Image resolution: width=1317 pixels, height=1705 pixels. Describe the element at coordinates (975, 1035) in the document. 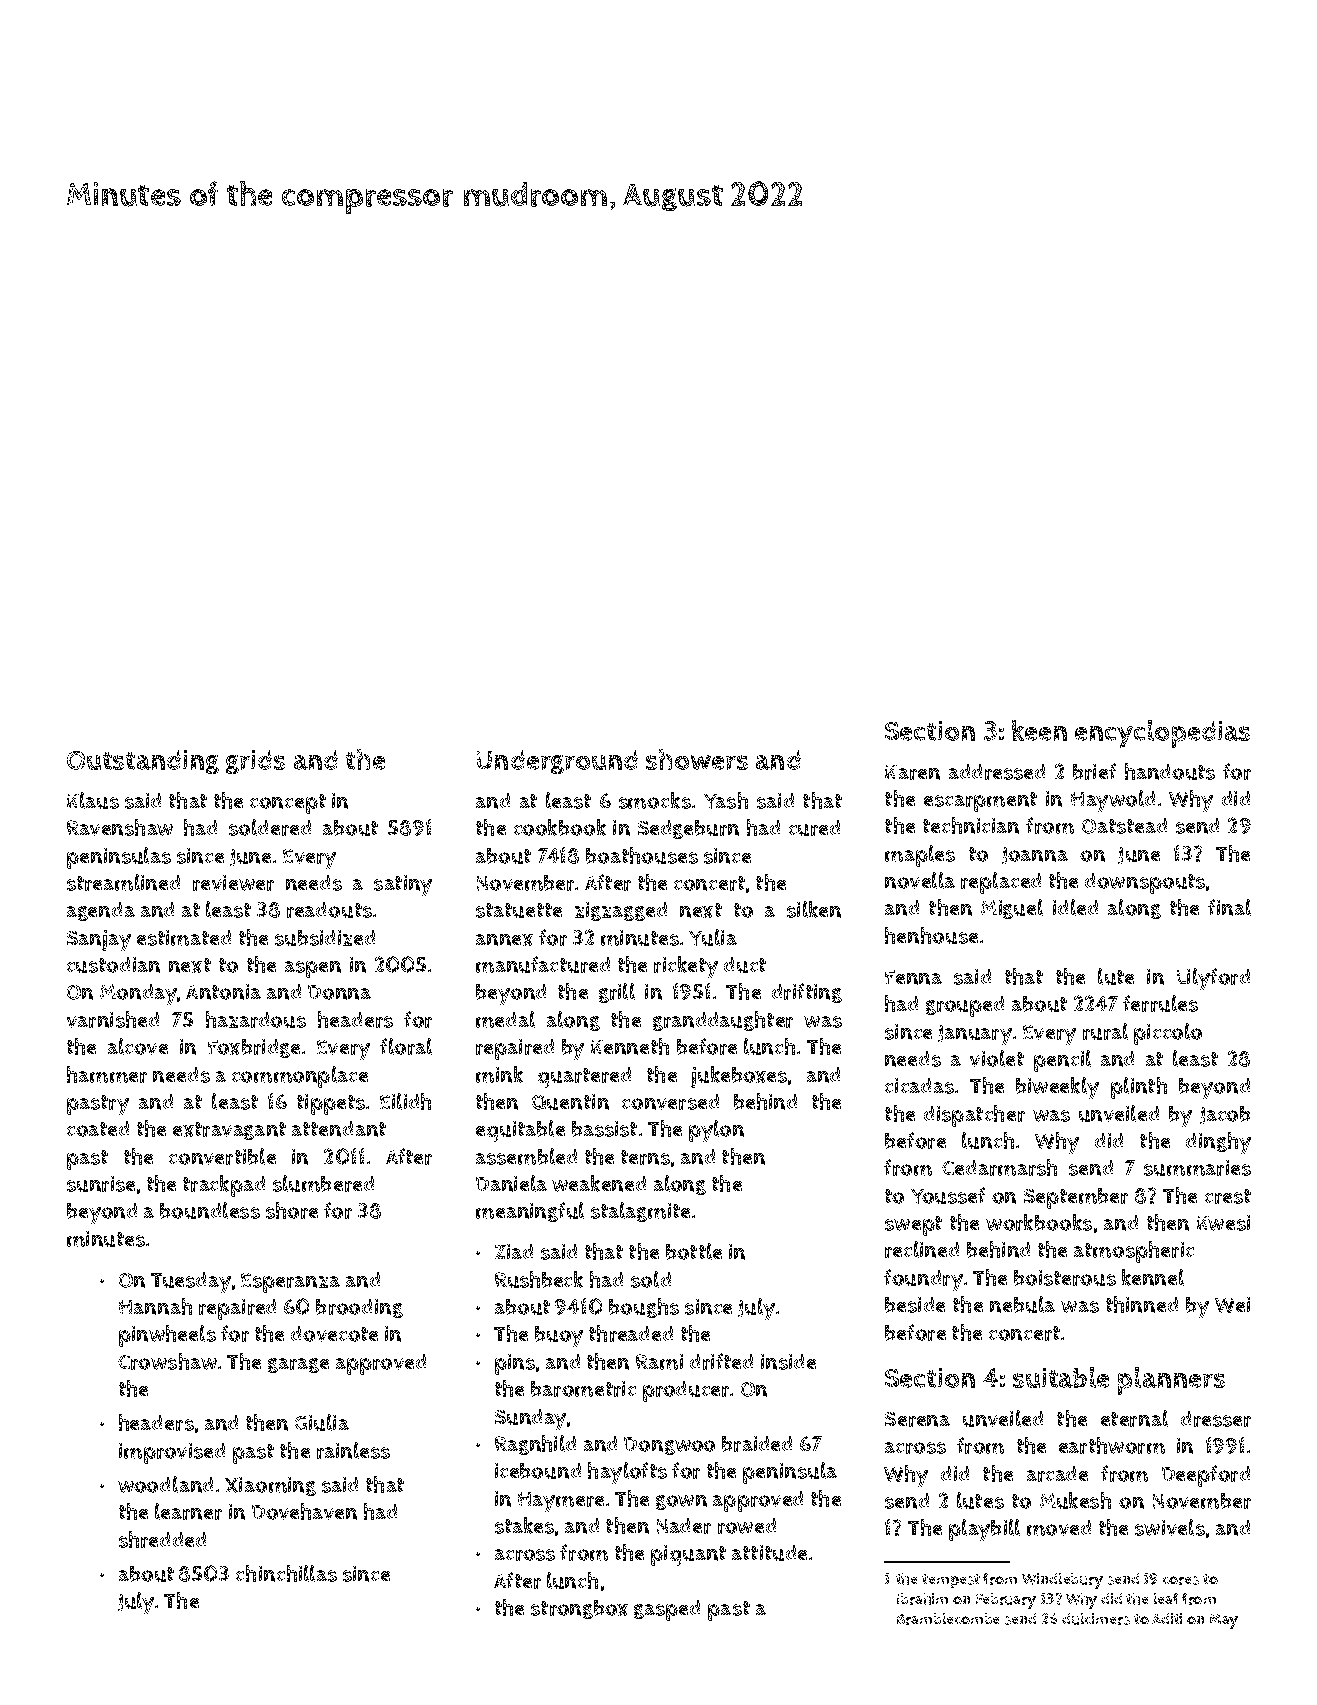

I see `January` at that location.
